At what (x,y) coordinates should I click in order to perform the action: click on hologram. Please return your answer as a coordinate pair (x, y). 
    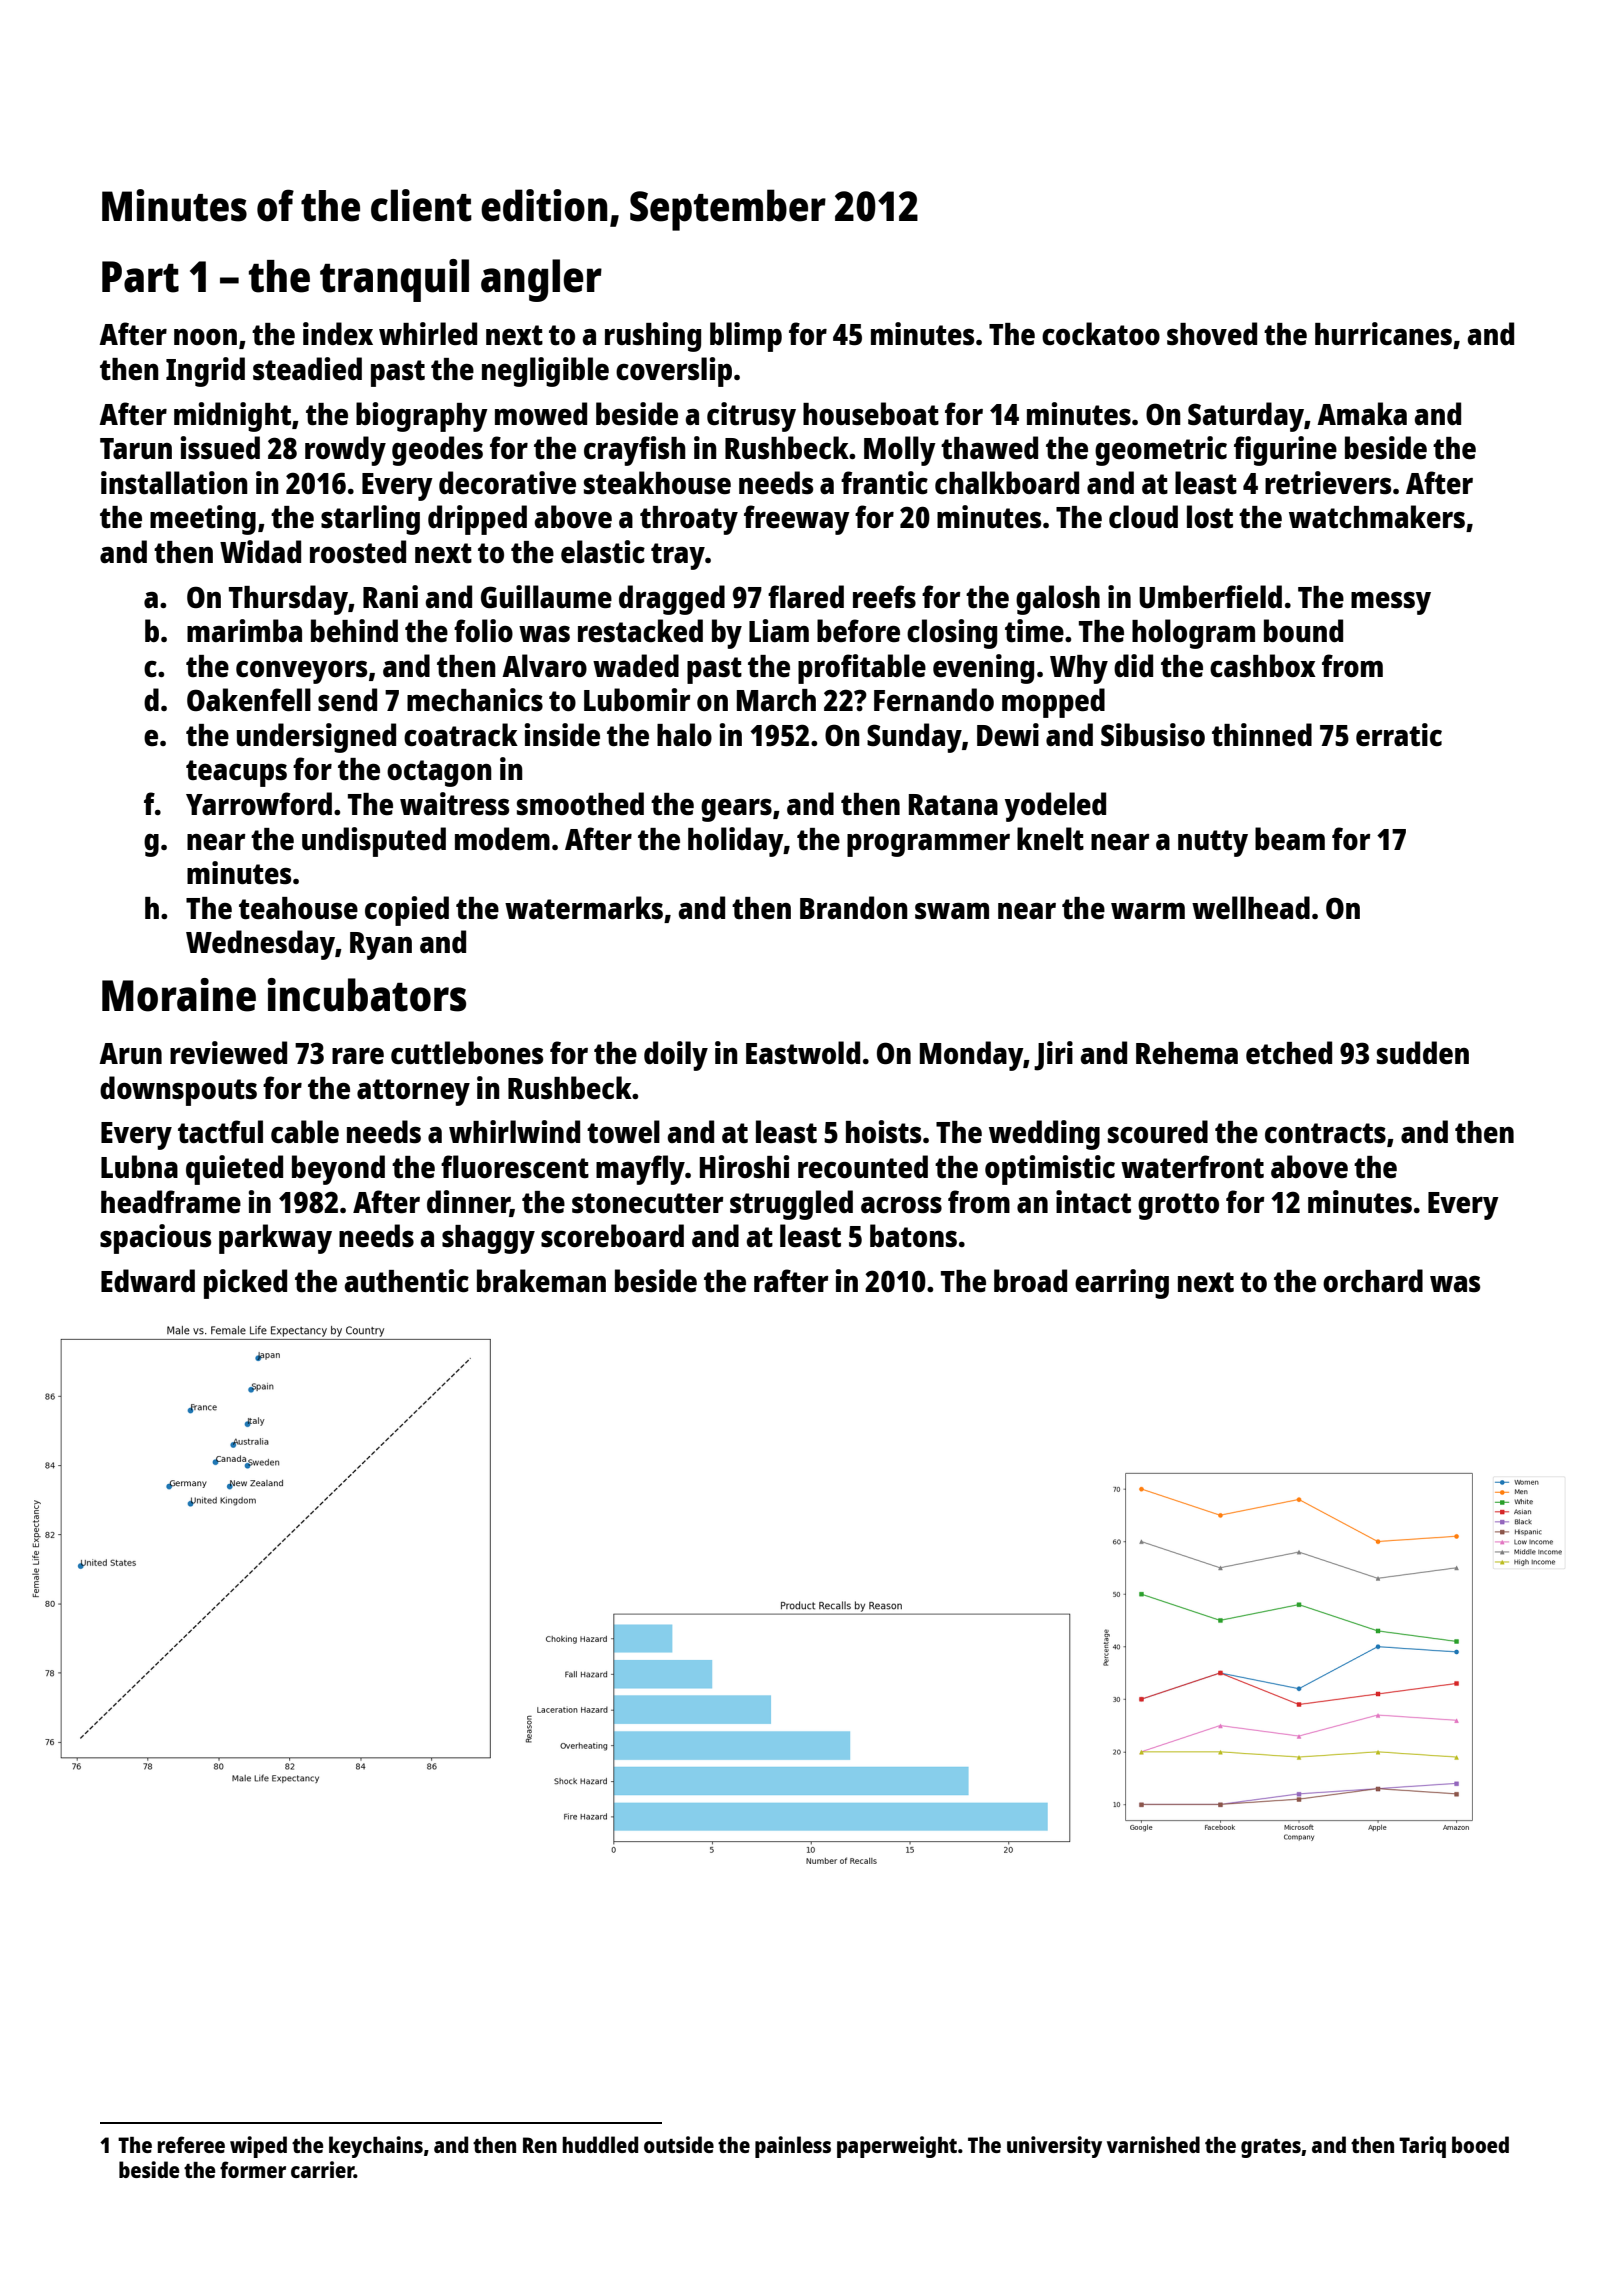
    Looking at the image, I should click on (1193, 634).
